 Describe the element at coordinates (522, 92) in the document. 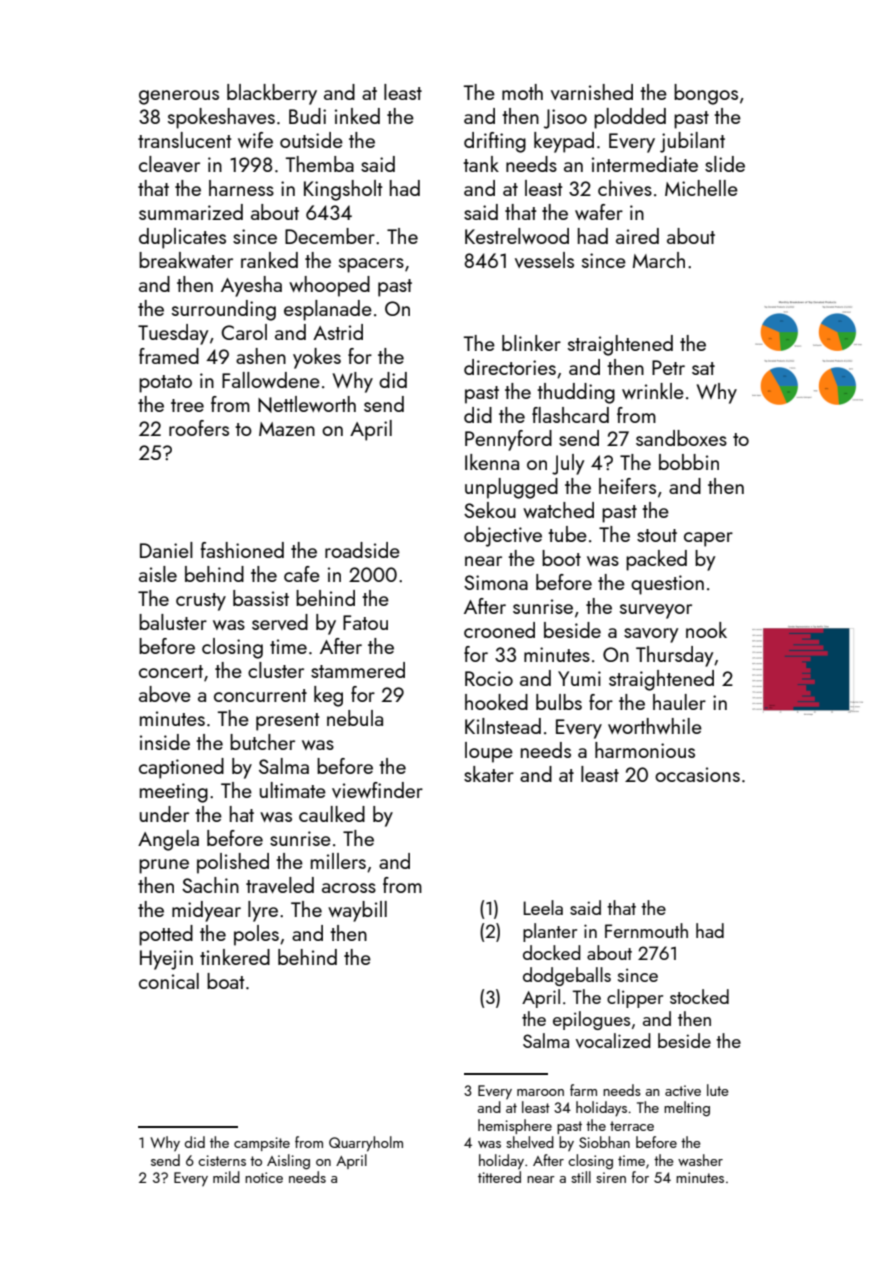

I see `moth` at that location.
